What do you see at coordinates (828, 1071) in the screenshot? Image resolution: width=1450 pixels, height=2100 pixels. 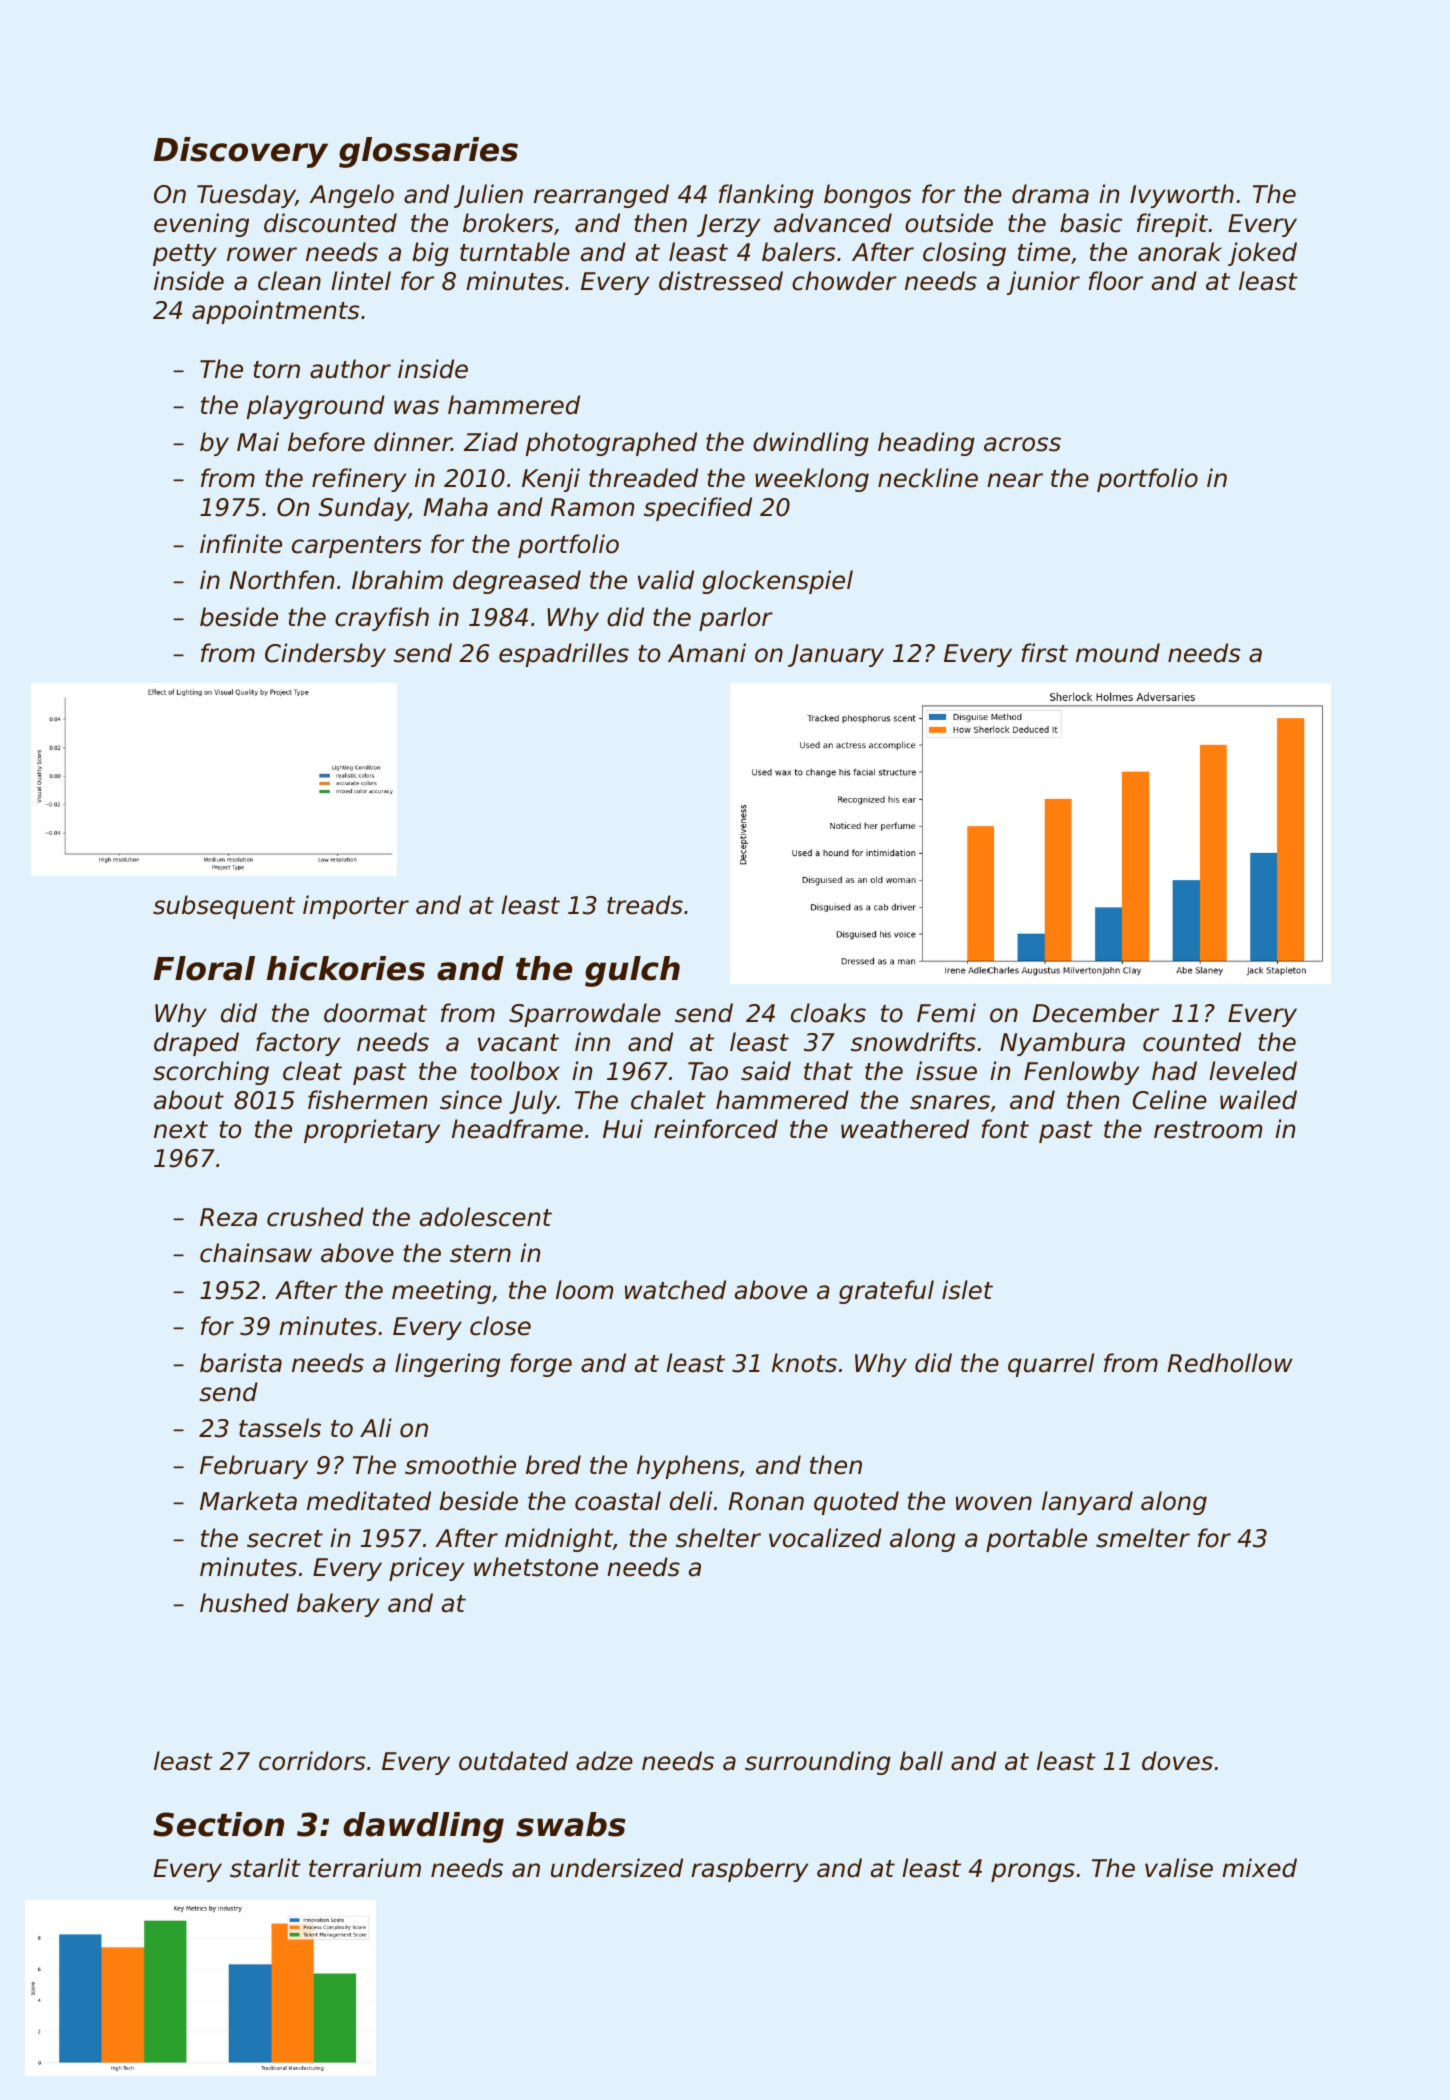 I see `that` at bounding box center [828, 1071].
